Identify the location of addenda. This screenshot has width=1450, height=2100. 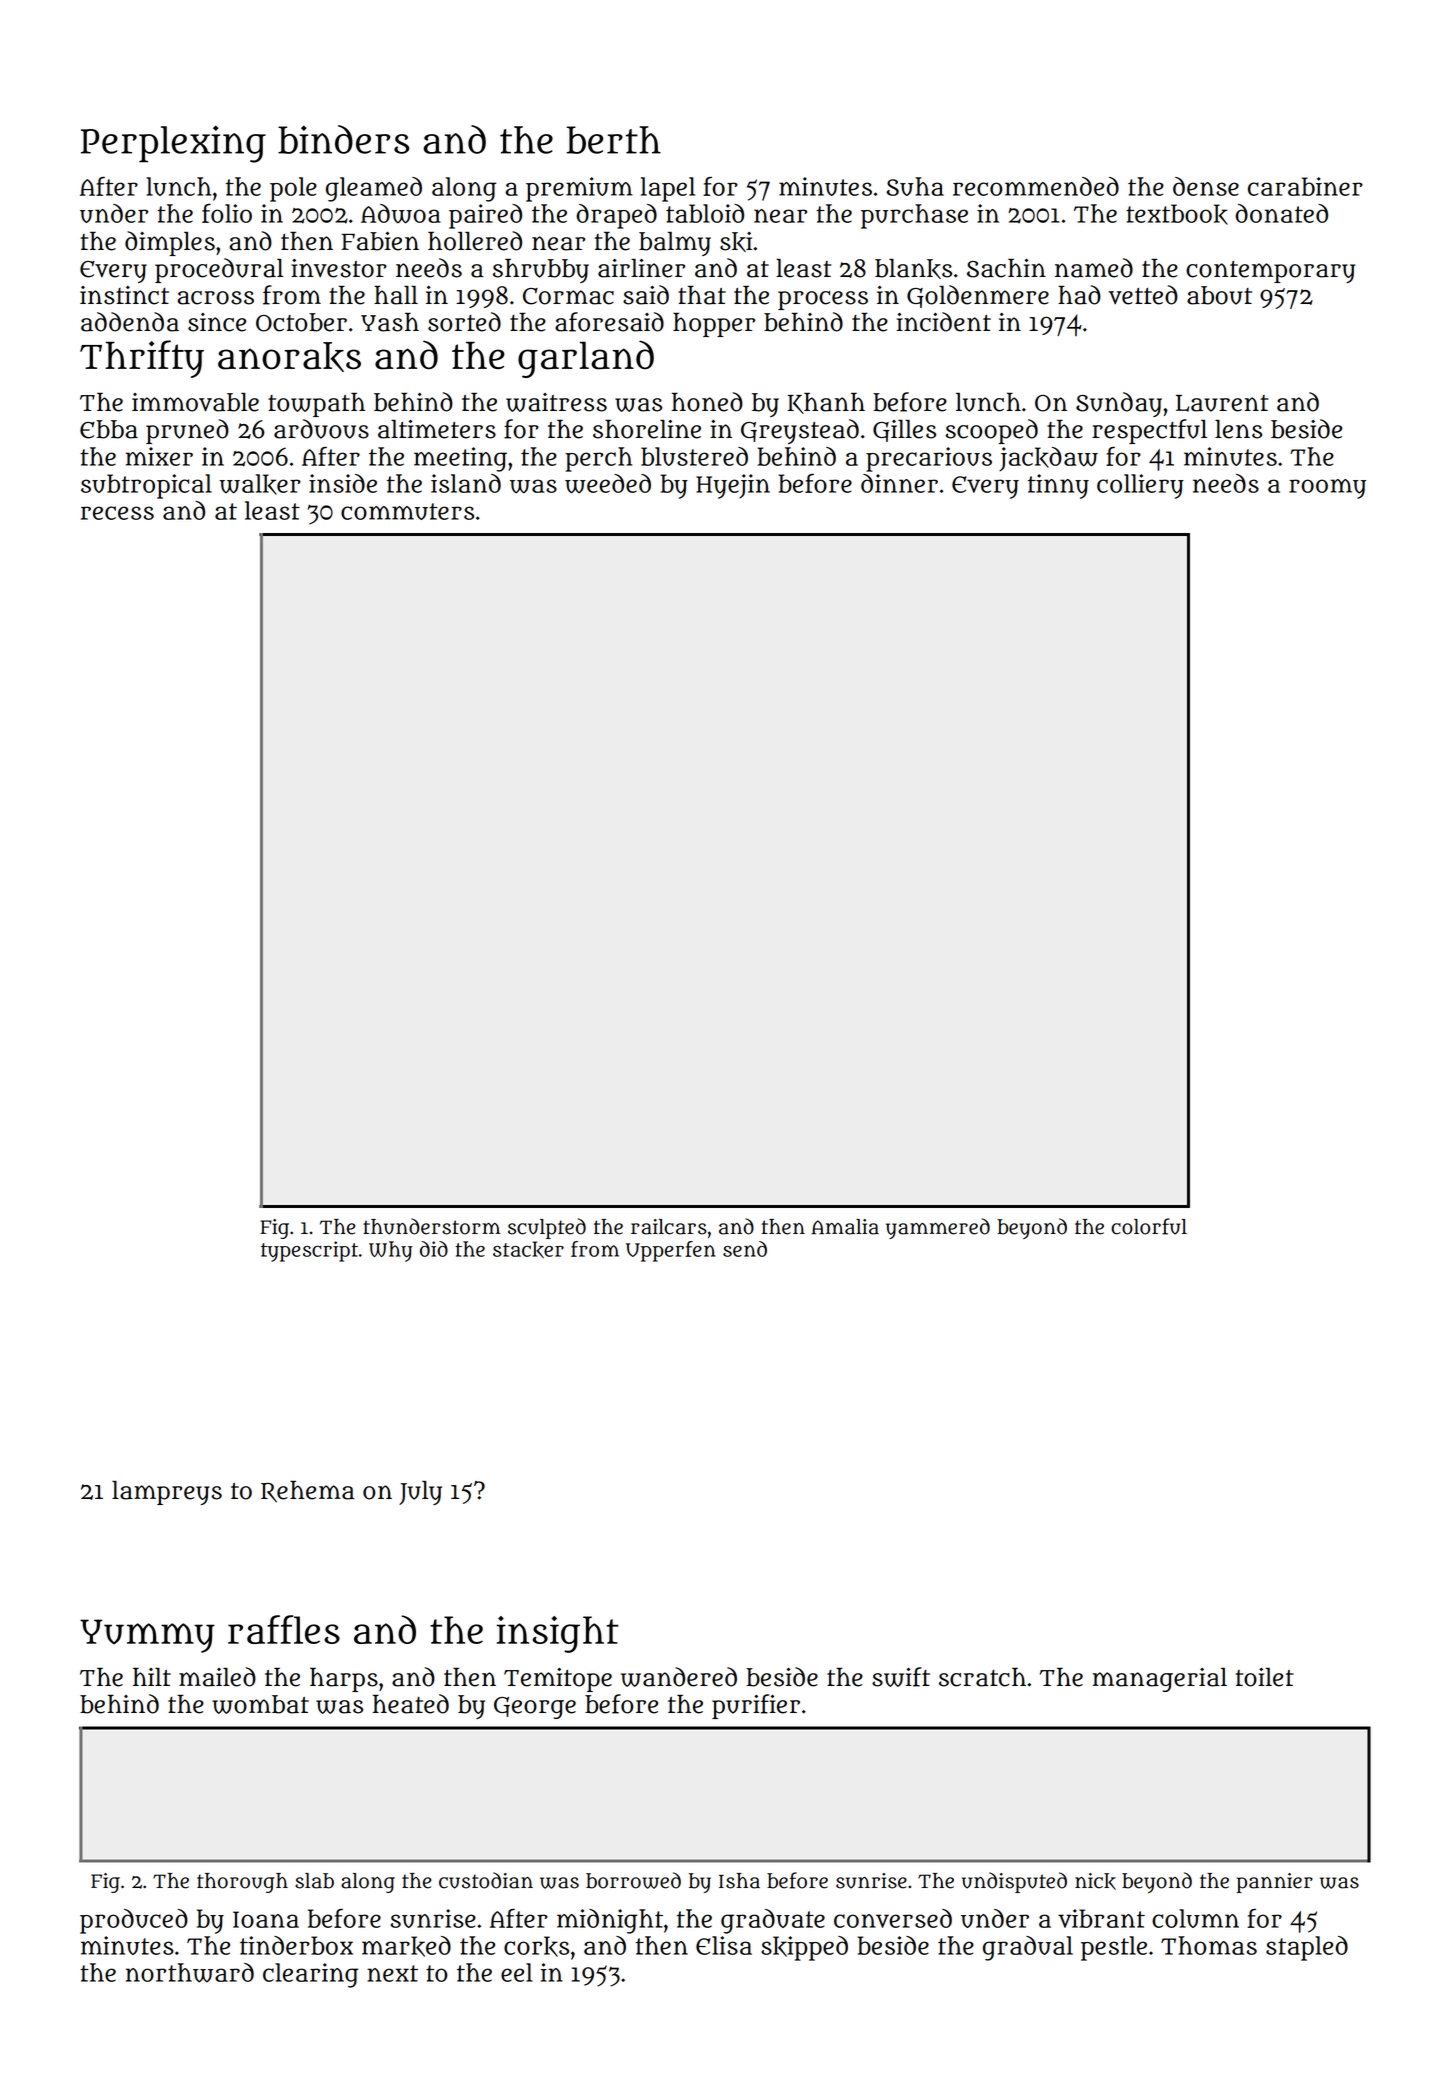
(130, 322).
